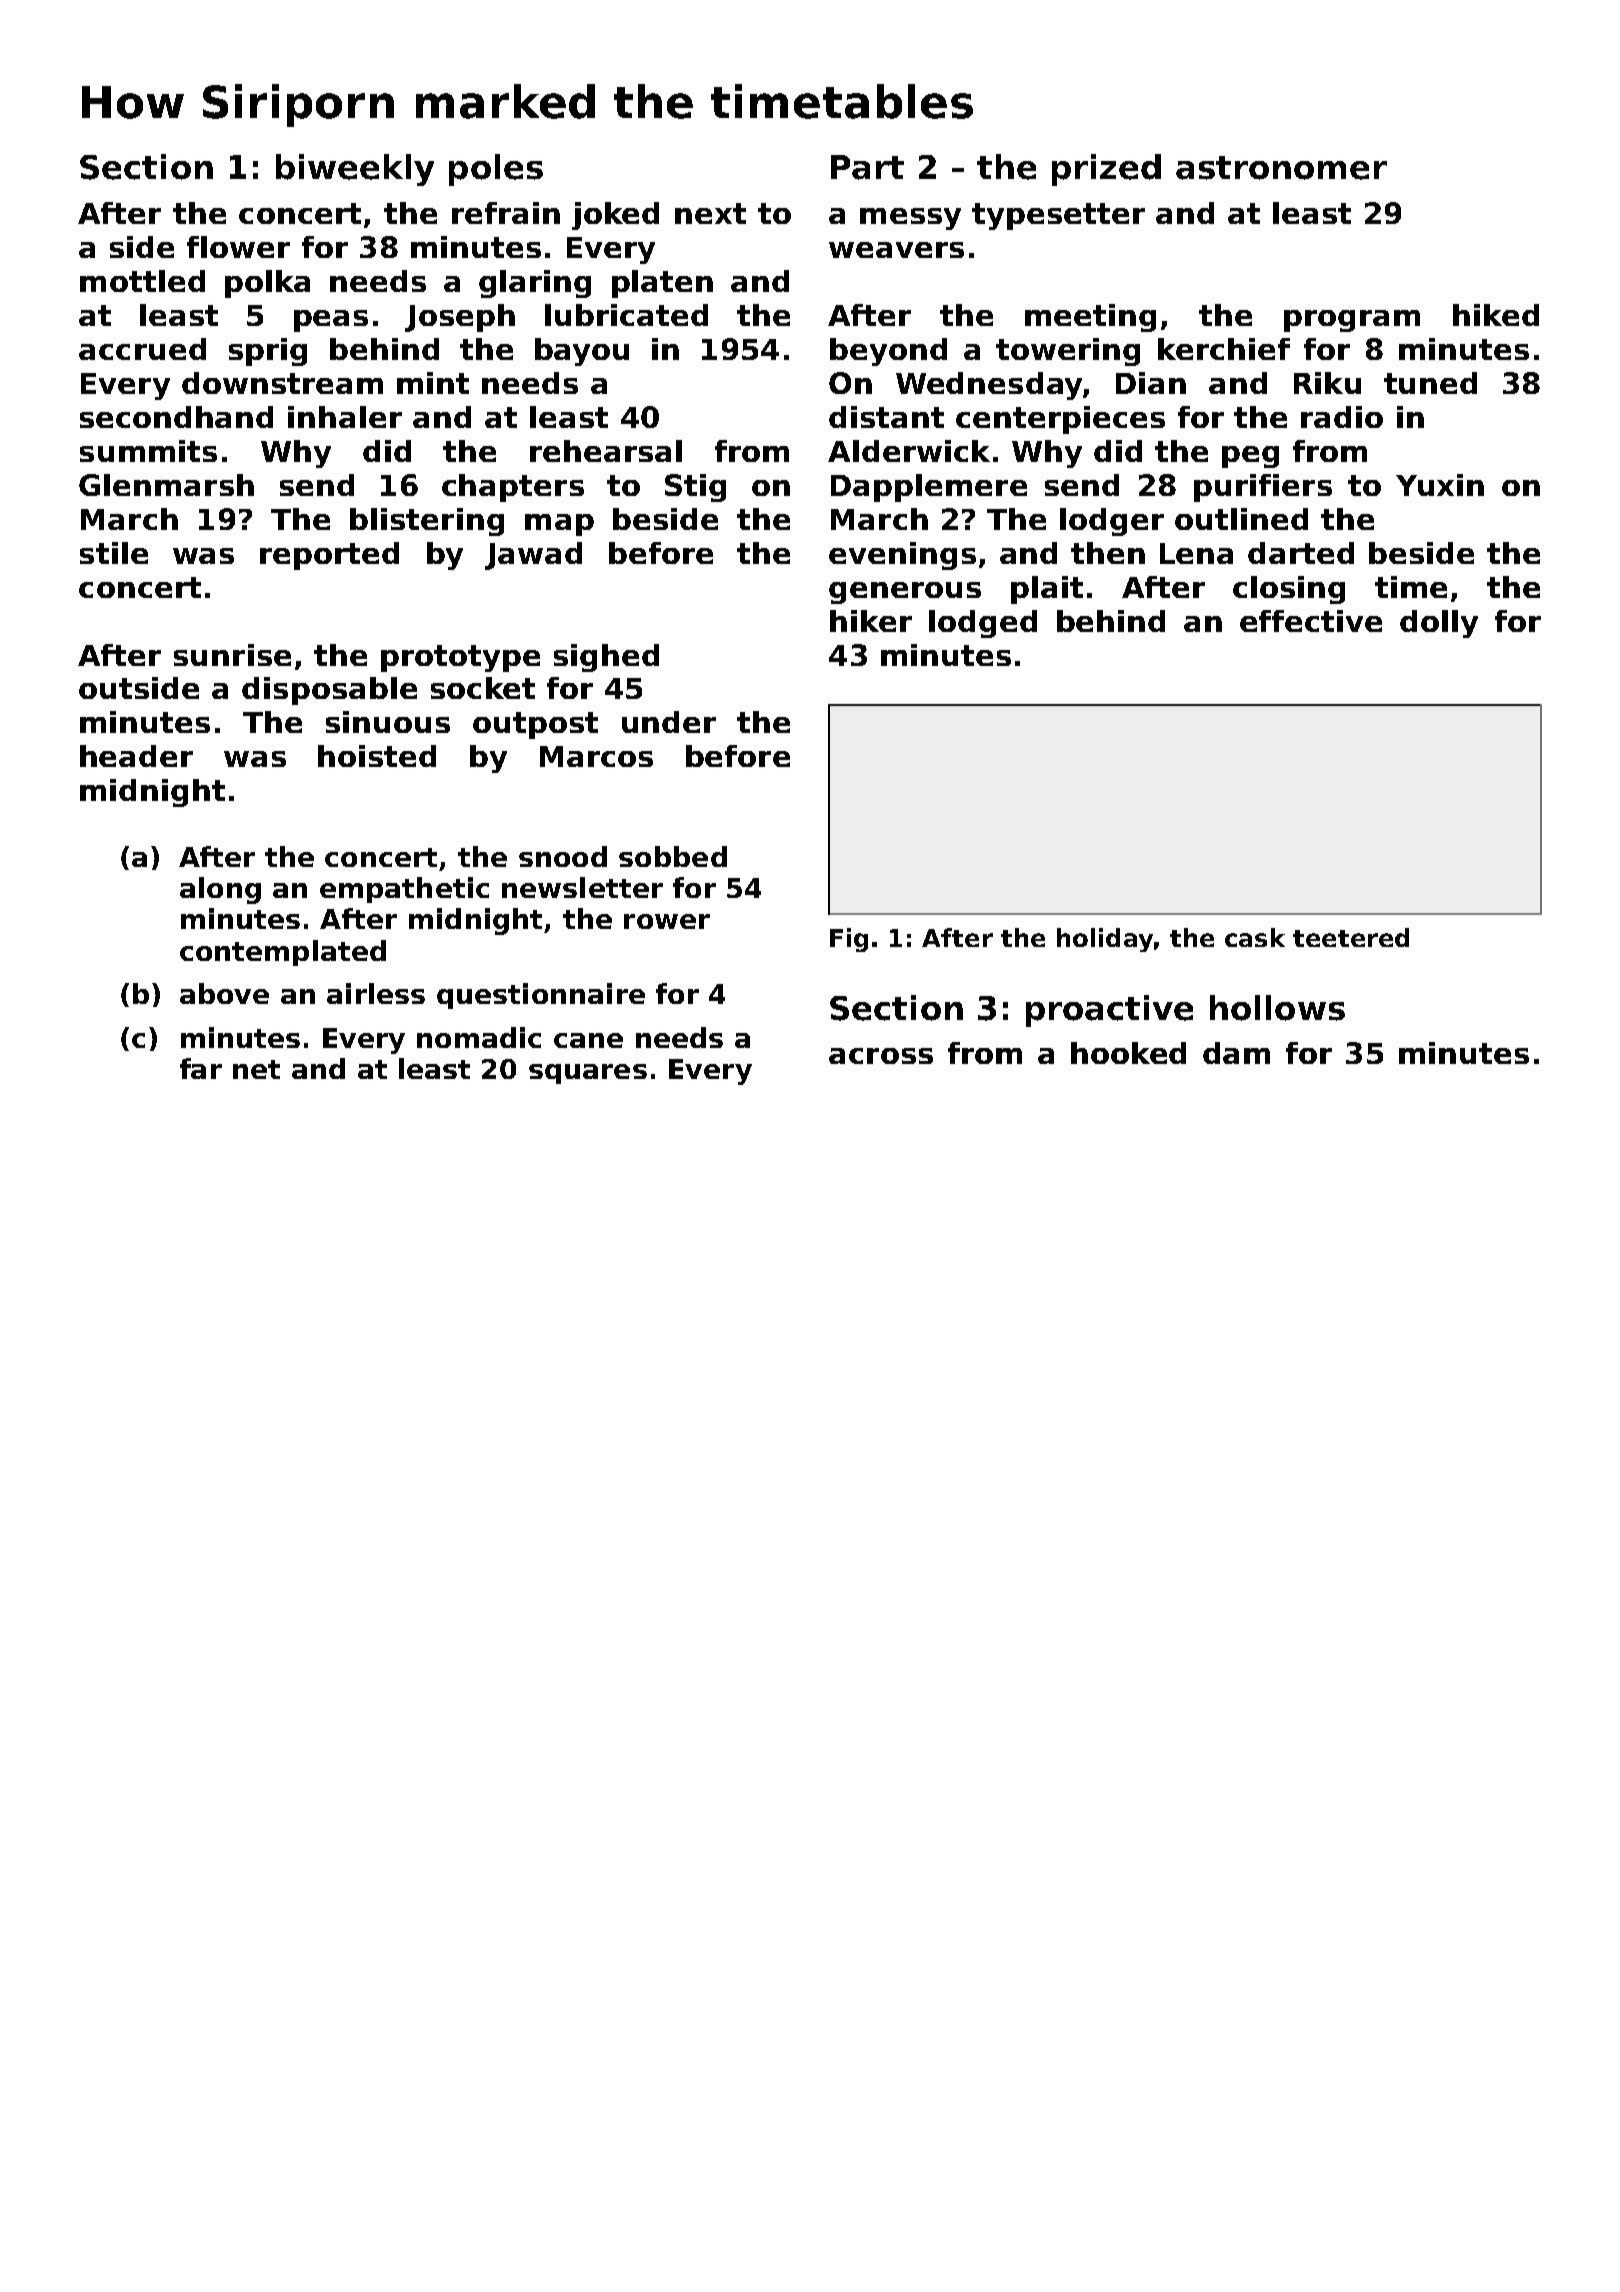 This screenshot has height=2292, width=1620. Describe the element at coordinates (220, 890) in the screenshot. I see `along` at that location.
